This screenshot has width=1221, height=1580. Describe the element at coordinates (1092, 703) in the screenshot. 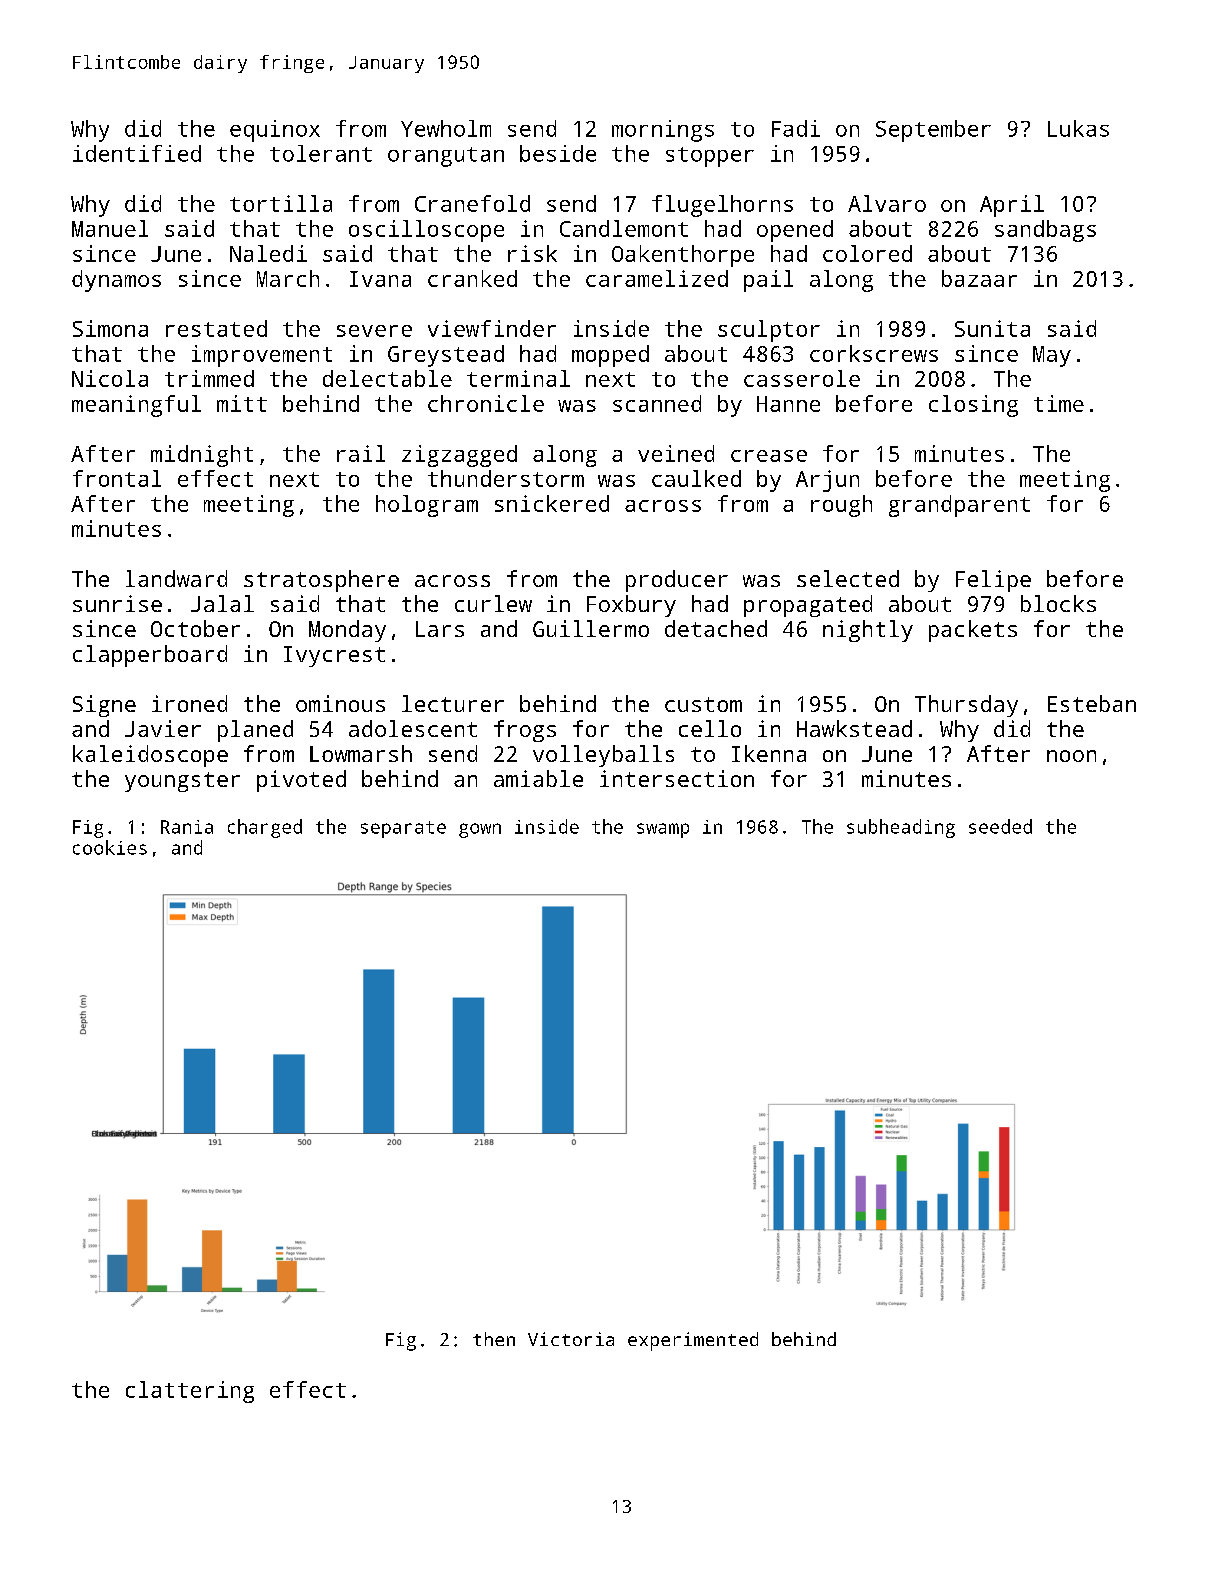

I see `Esteban` at that location.
